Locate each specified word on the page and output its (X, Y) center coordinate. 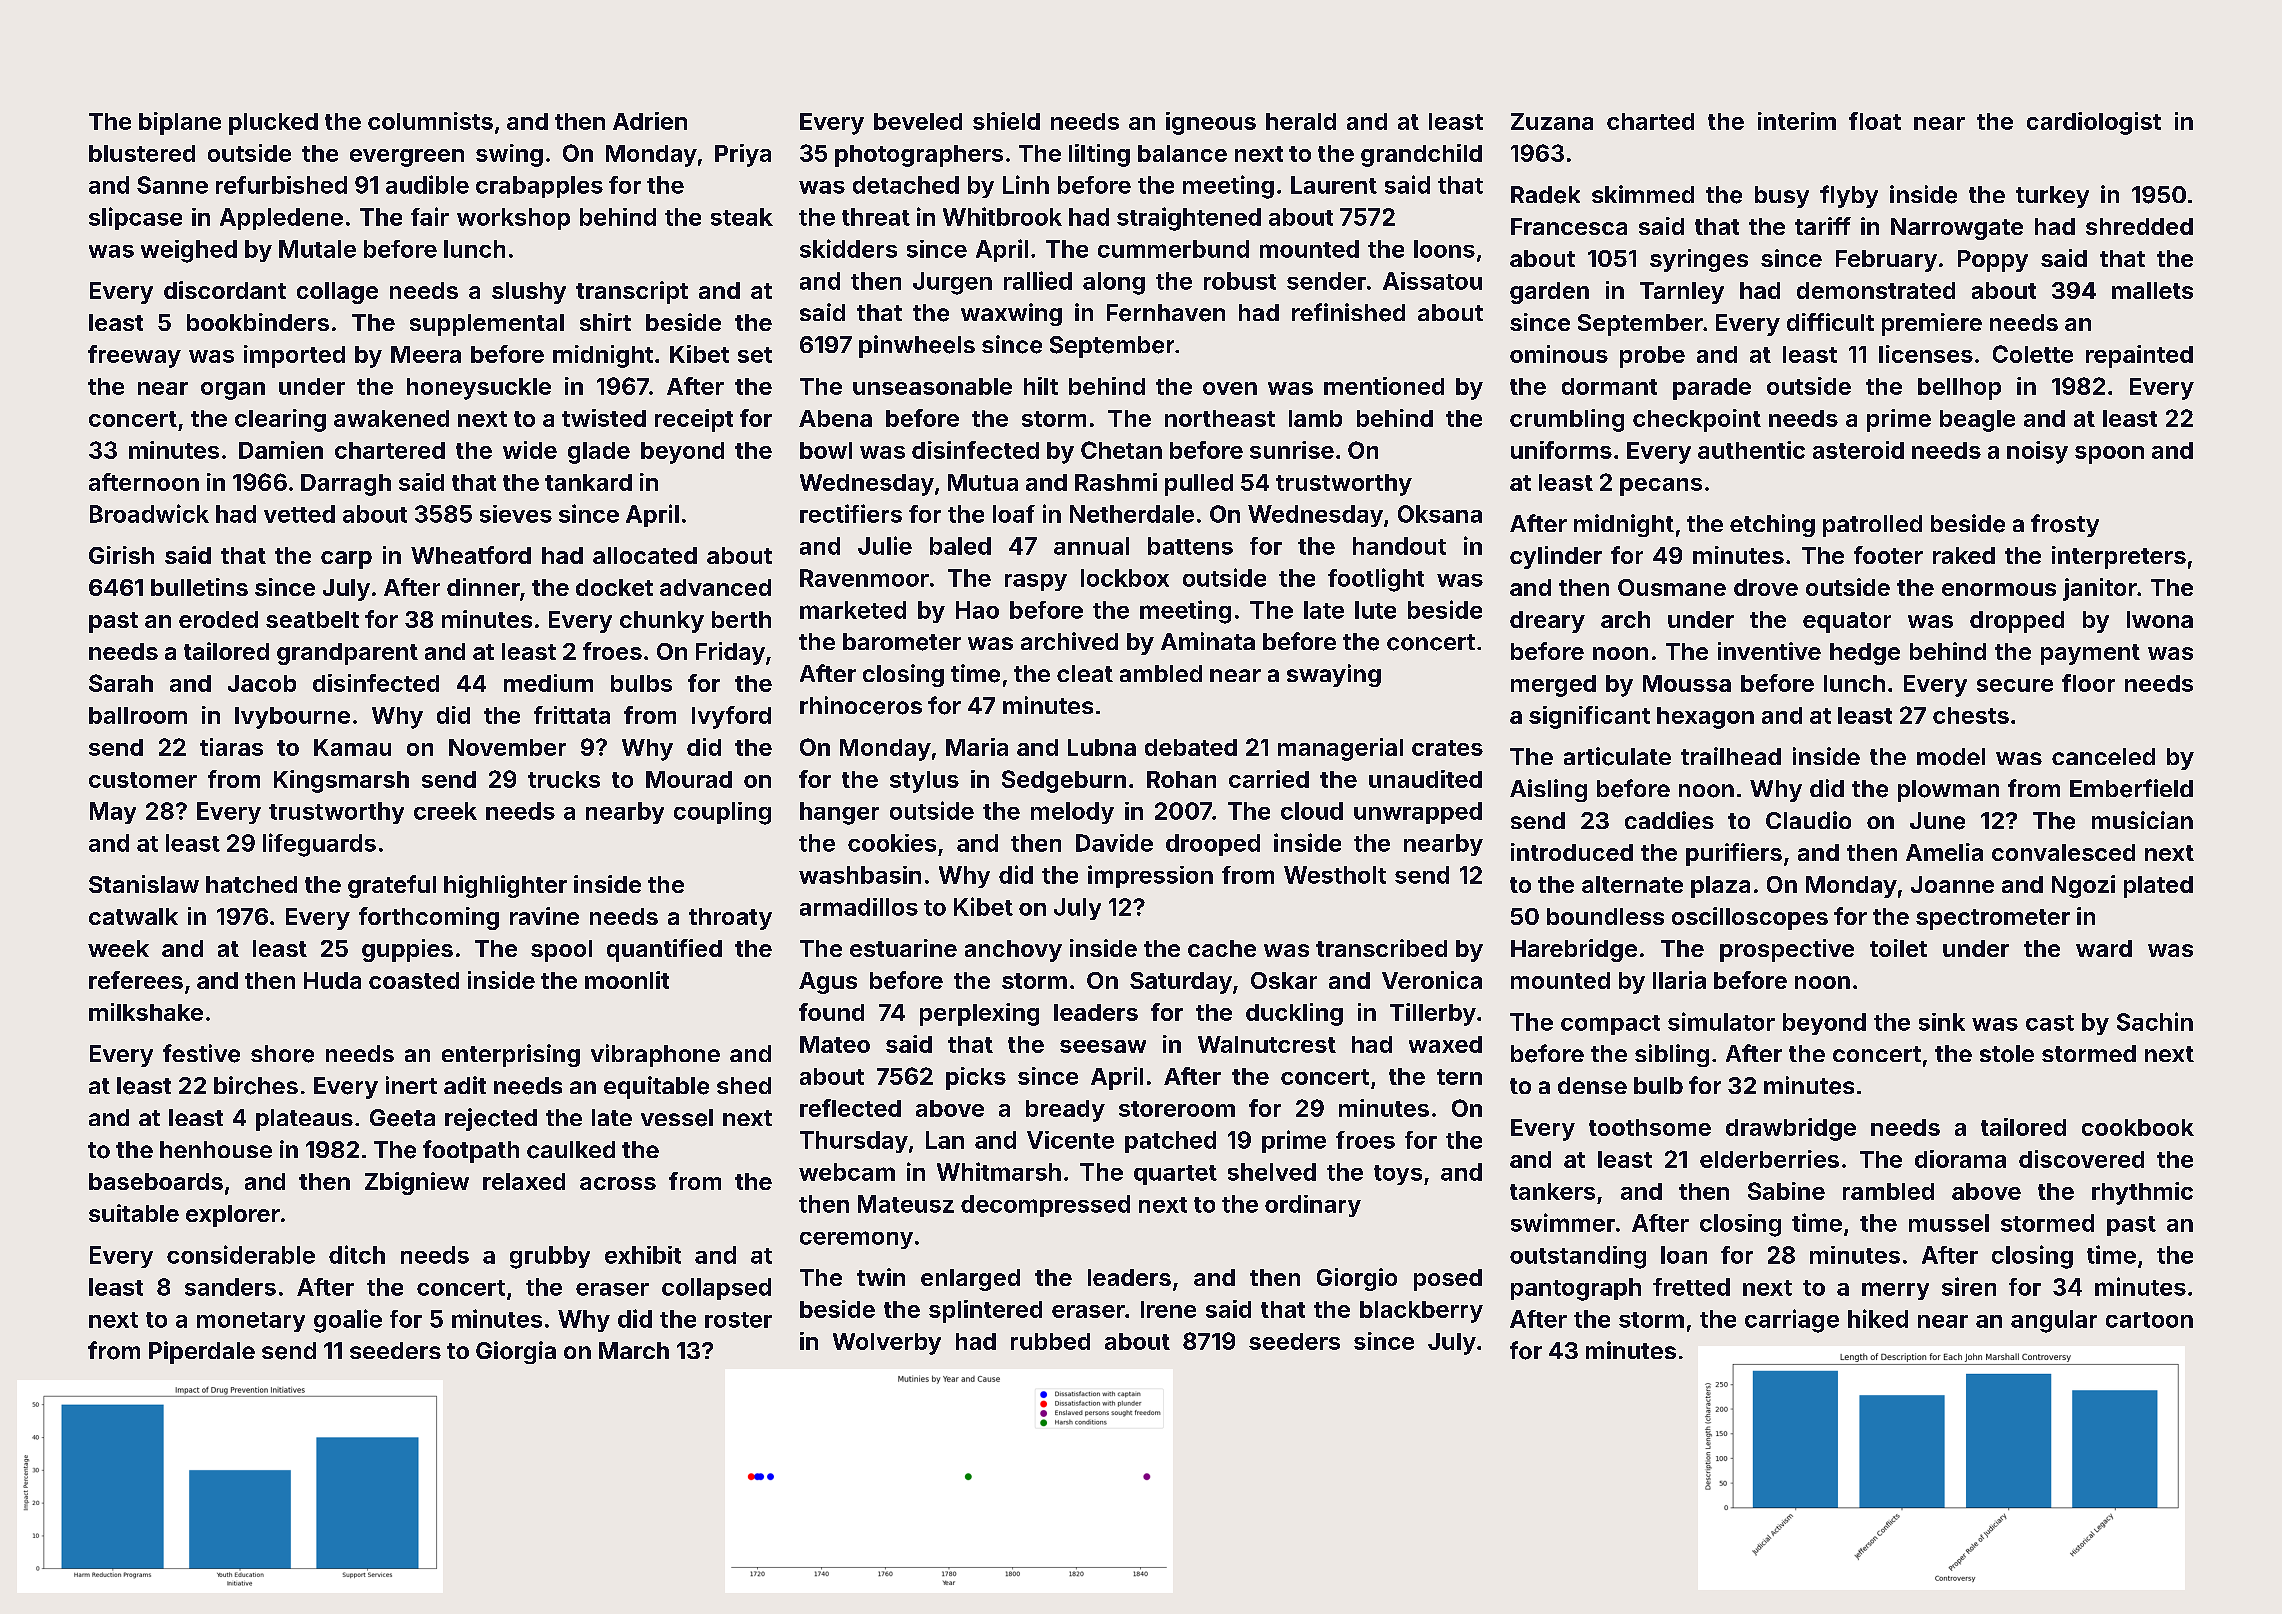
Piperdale (202, 1352)
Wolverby (887, 1344)
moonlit (627, 980)
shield (1006, 121)
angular (2054, 1321)
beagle (1977, 421)
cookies (892, 843)
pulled (1199, 485)
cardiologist (2094, 123)
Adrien (650, 121)
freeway (134, 356)
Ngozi (2083, 886)
